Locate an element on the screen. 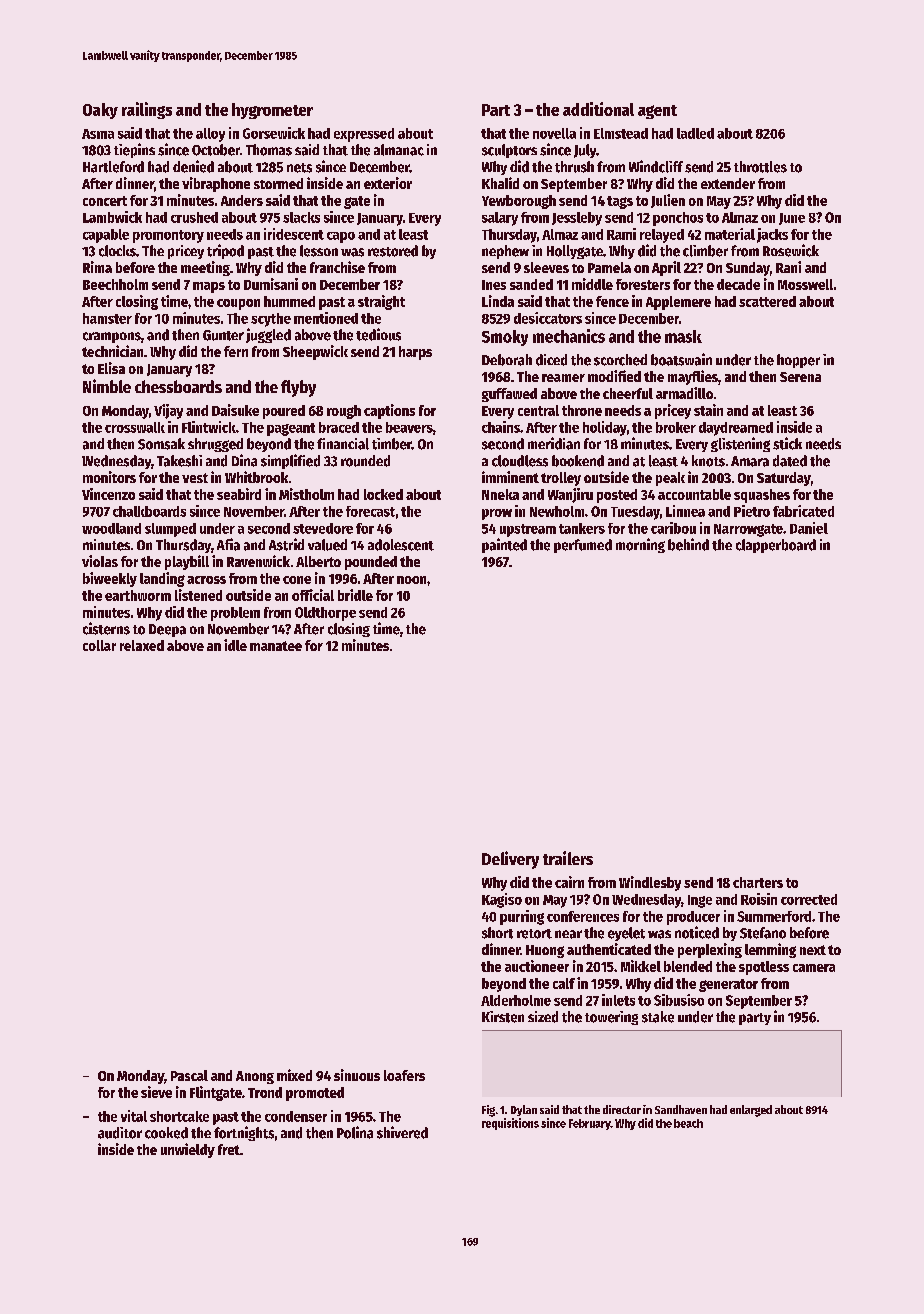  clapperboard is located at coordinates (776, 546).
